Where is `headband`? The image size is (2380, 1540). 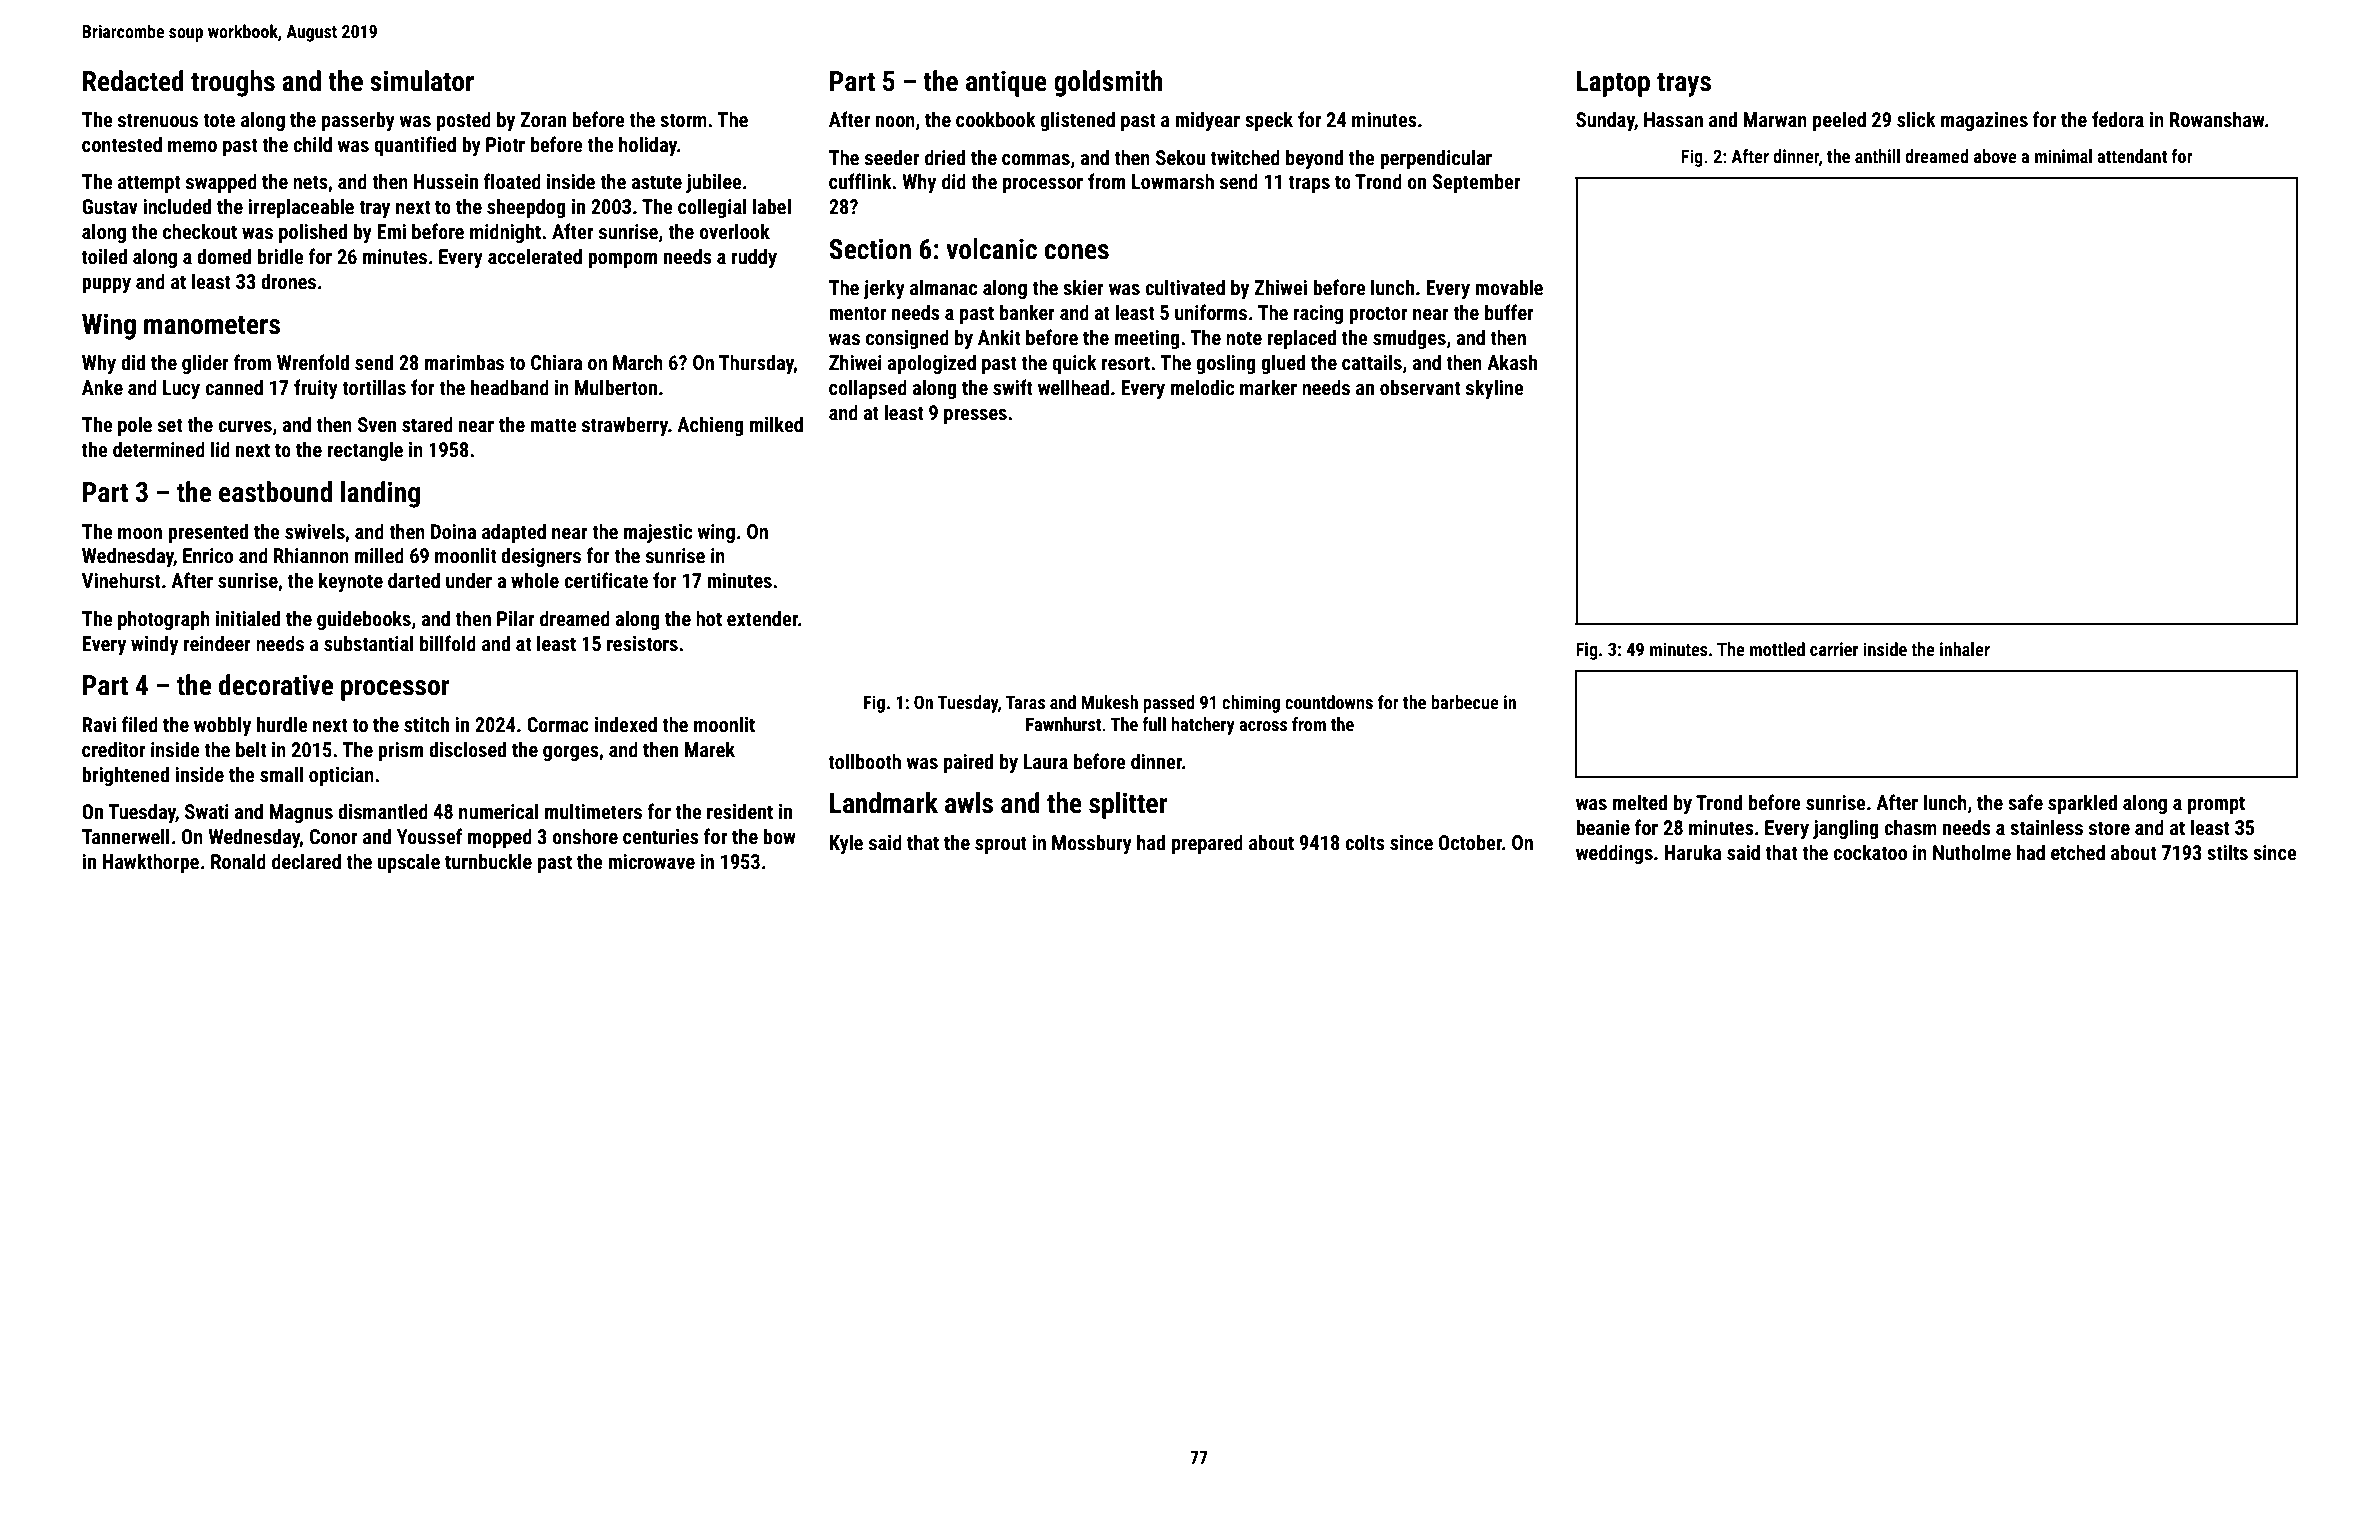 headband is located at coordinates (510, 387).
